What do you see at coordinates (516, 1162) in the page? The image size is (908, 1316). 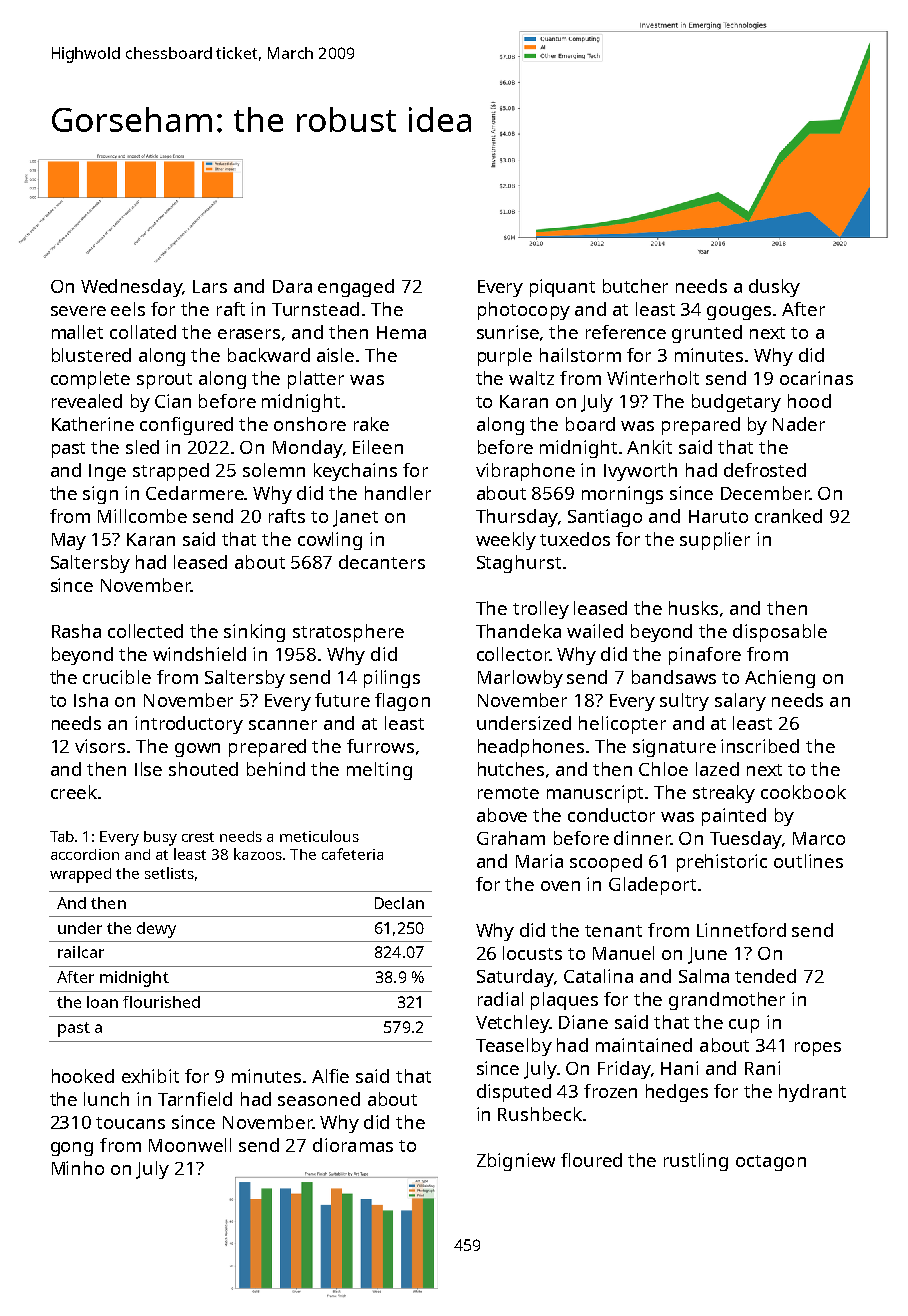 I see `Zbigniew` at bounding box center [516, 1162].
